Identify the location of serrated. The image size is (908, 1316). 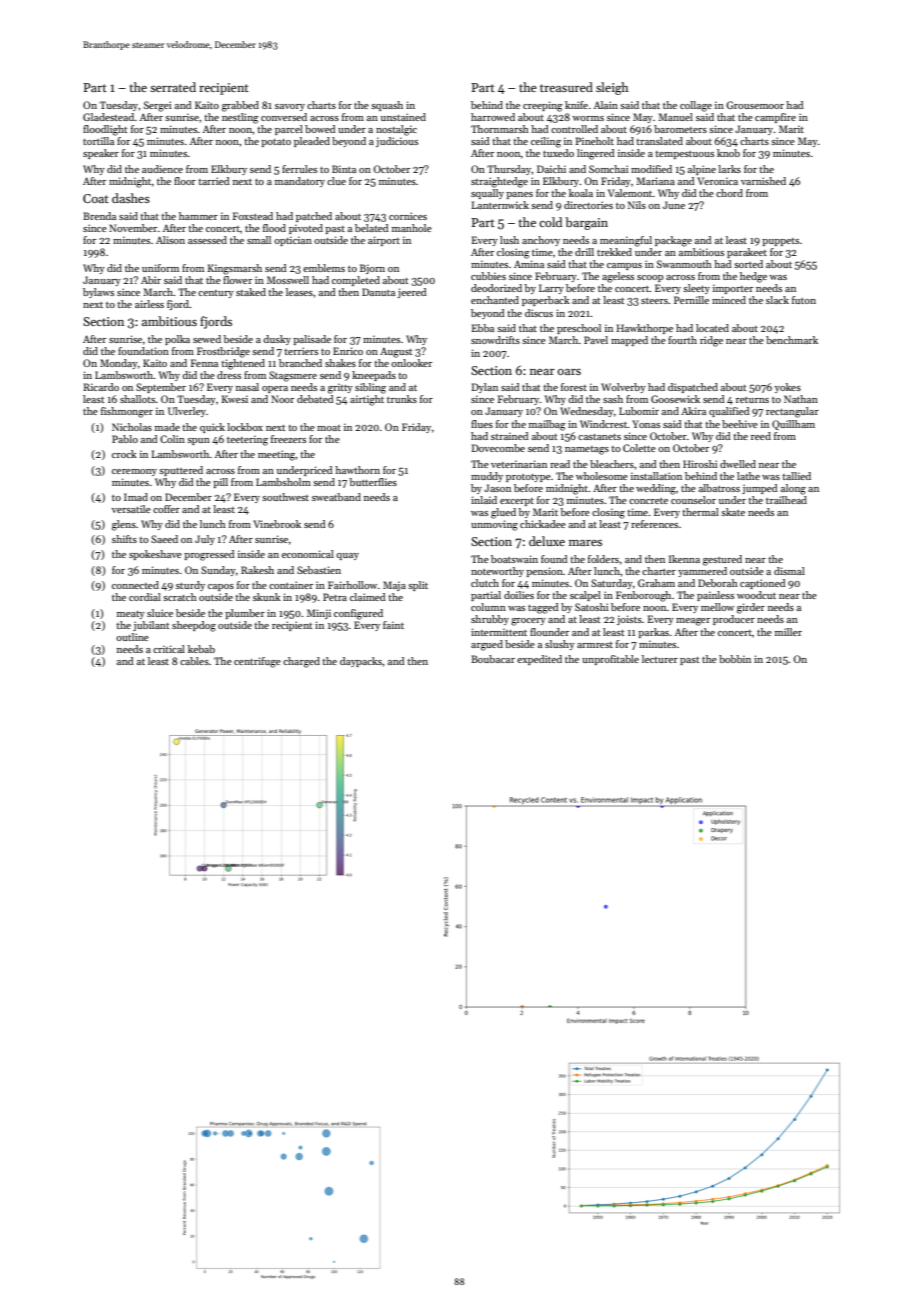
(173, 87).
